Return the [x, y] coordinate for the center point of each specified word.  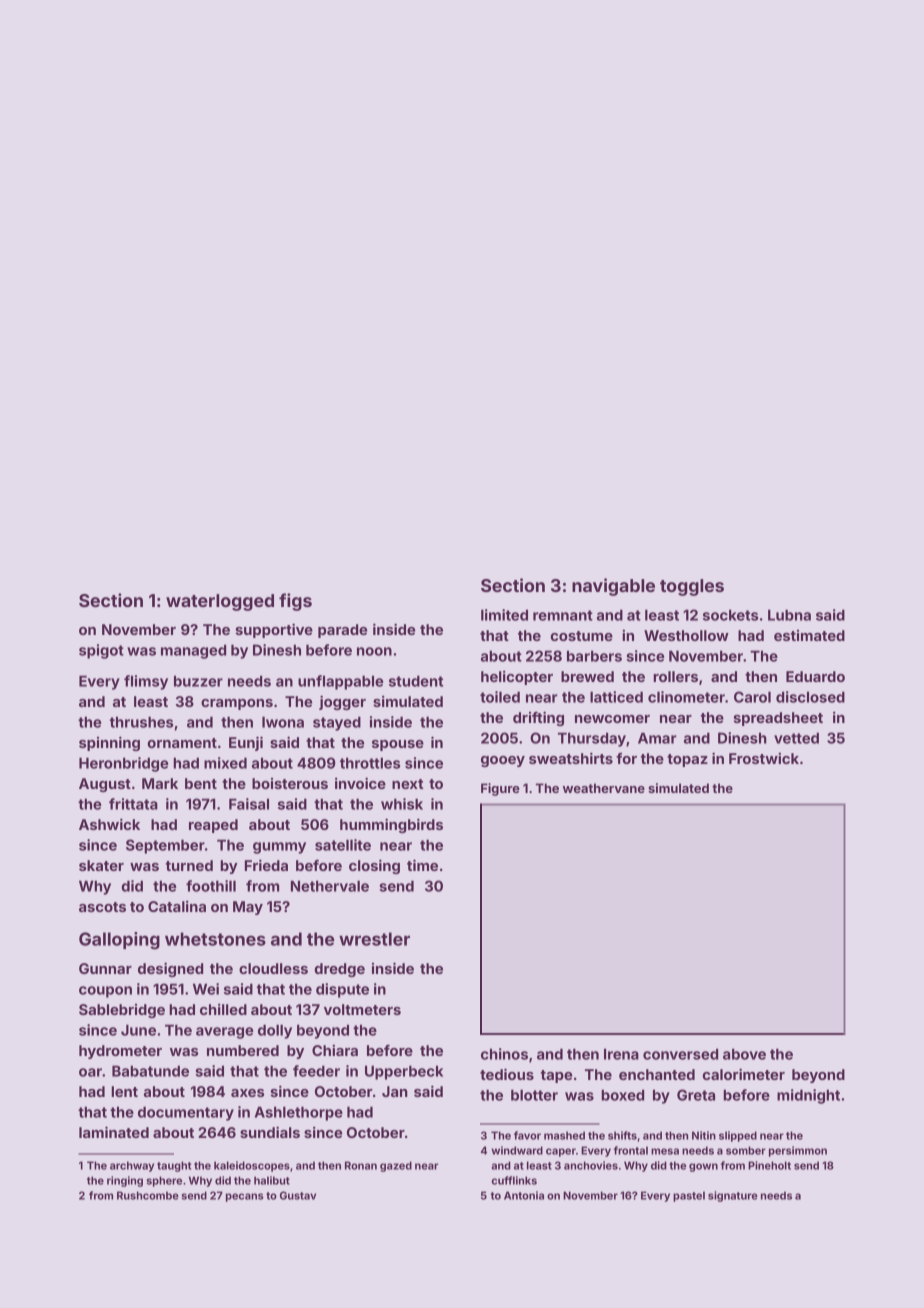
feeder [316, 1071]
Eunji [246, 743]
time [422, 865]
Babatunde [150, 1071]
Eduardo [815, 676]
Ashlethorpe [299, 1113]
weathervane [604, 788]
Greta [696, 1095]
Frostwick [764, 758]
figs [295, 602]
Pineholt [769, 1165]
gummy [279, 848]
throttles [370, 763]
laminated [114, 1132]
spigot [101, 651]
